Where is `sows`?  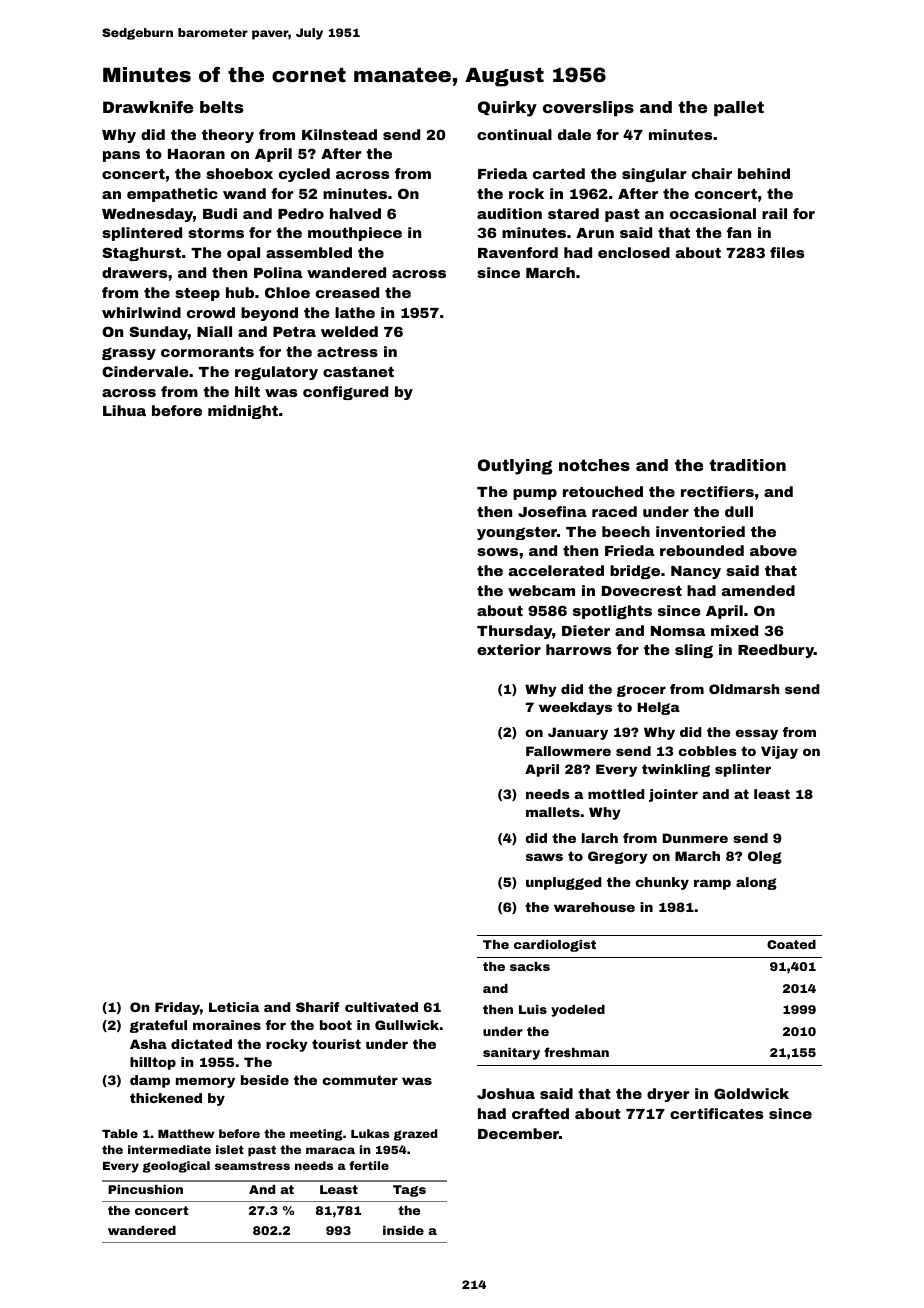 sows is located at coordinates (497, 552).
